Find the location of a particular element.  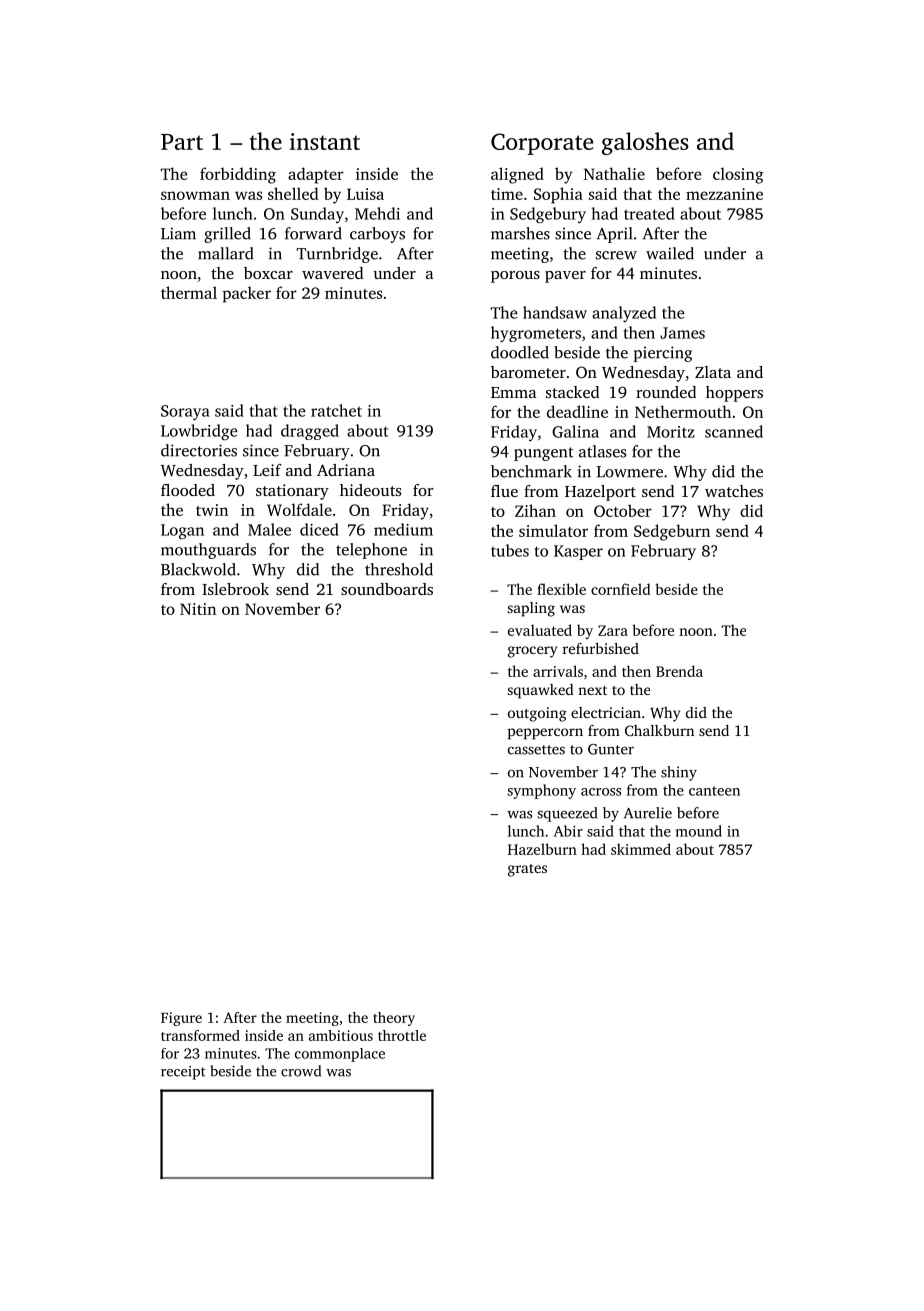

Part is located at coordinates (182, 142).
